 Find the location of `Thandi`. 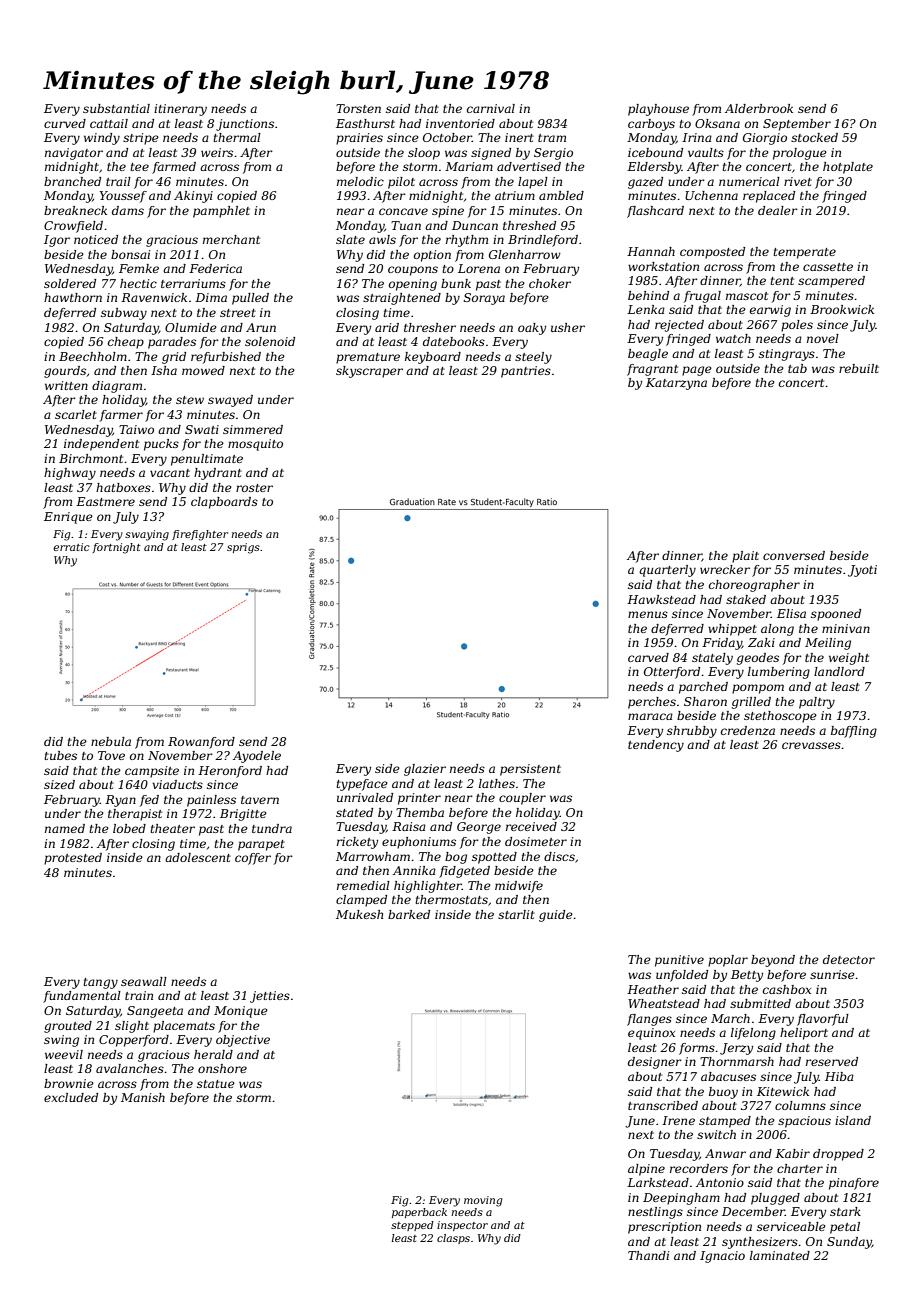

Thandi is located at coordinates (648, 1255).
